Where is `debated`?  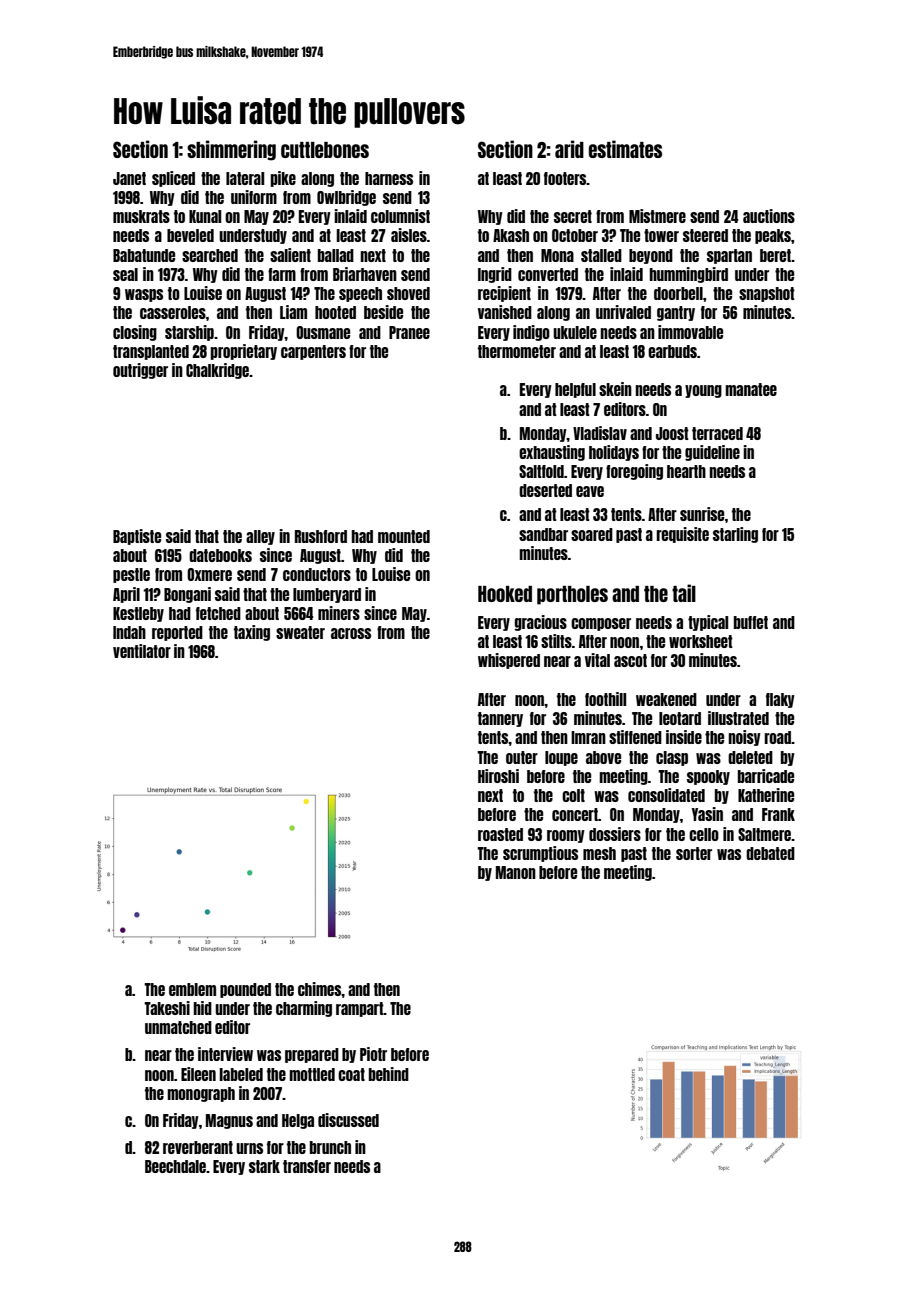
debated is located at coordinates (770, 853).
